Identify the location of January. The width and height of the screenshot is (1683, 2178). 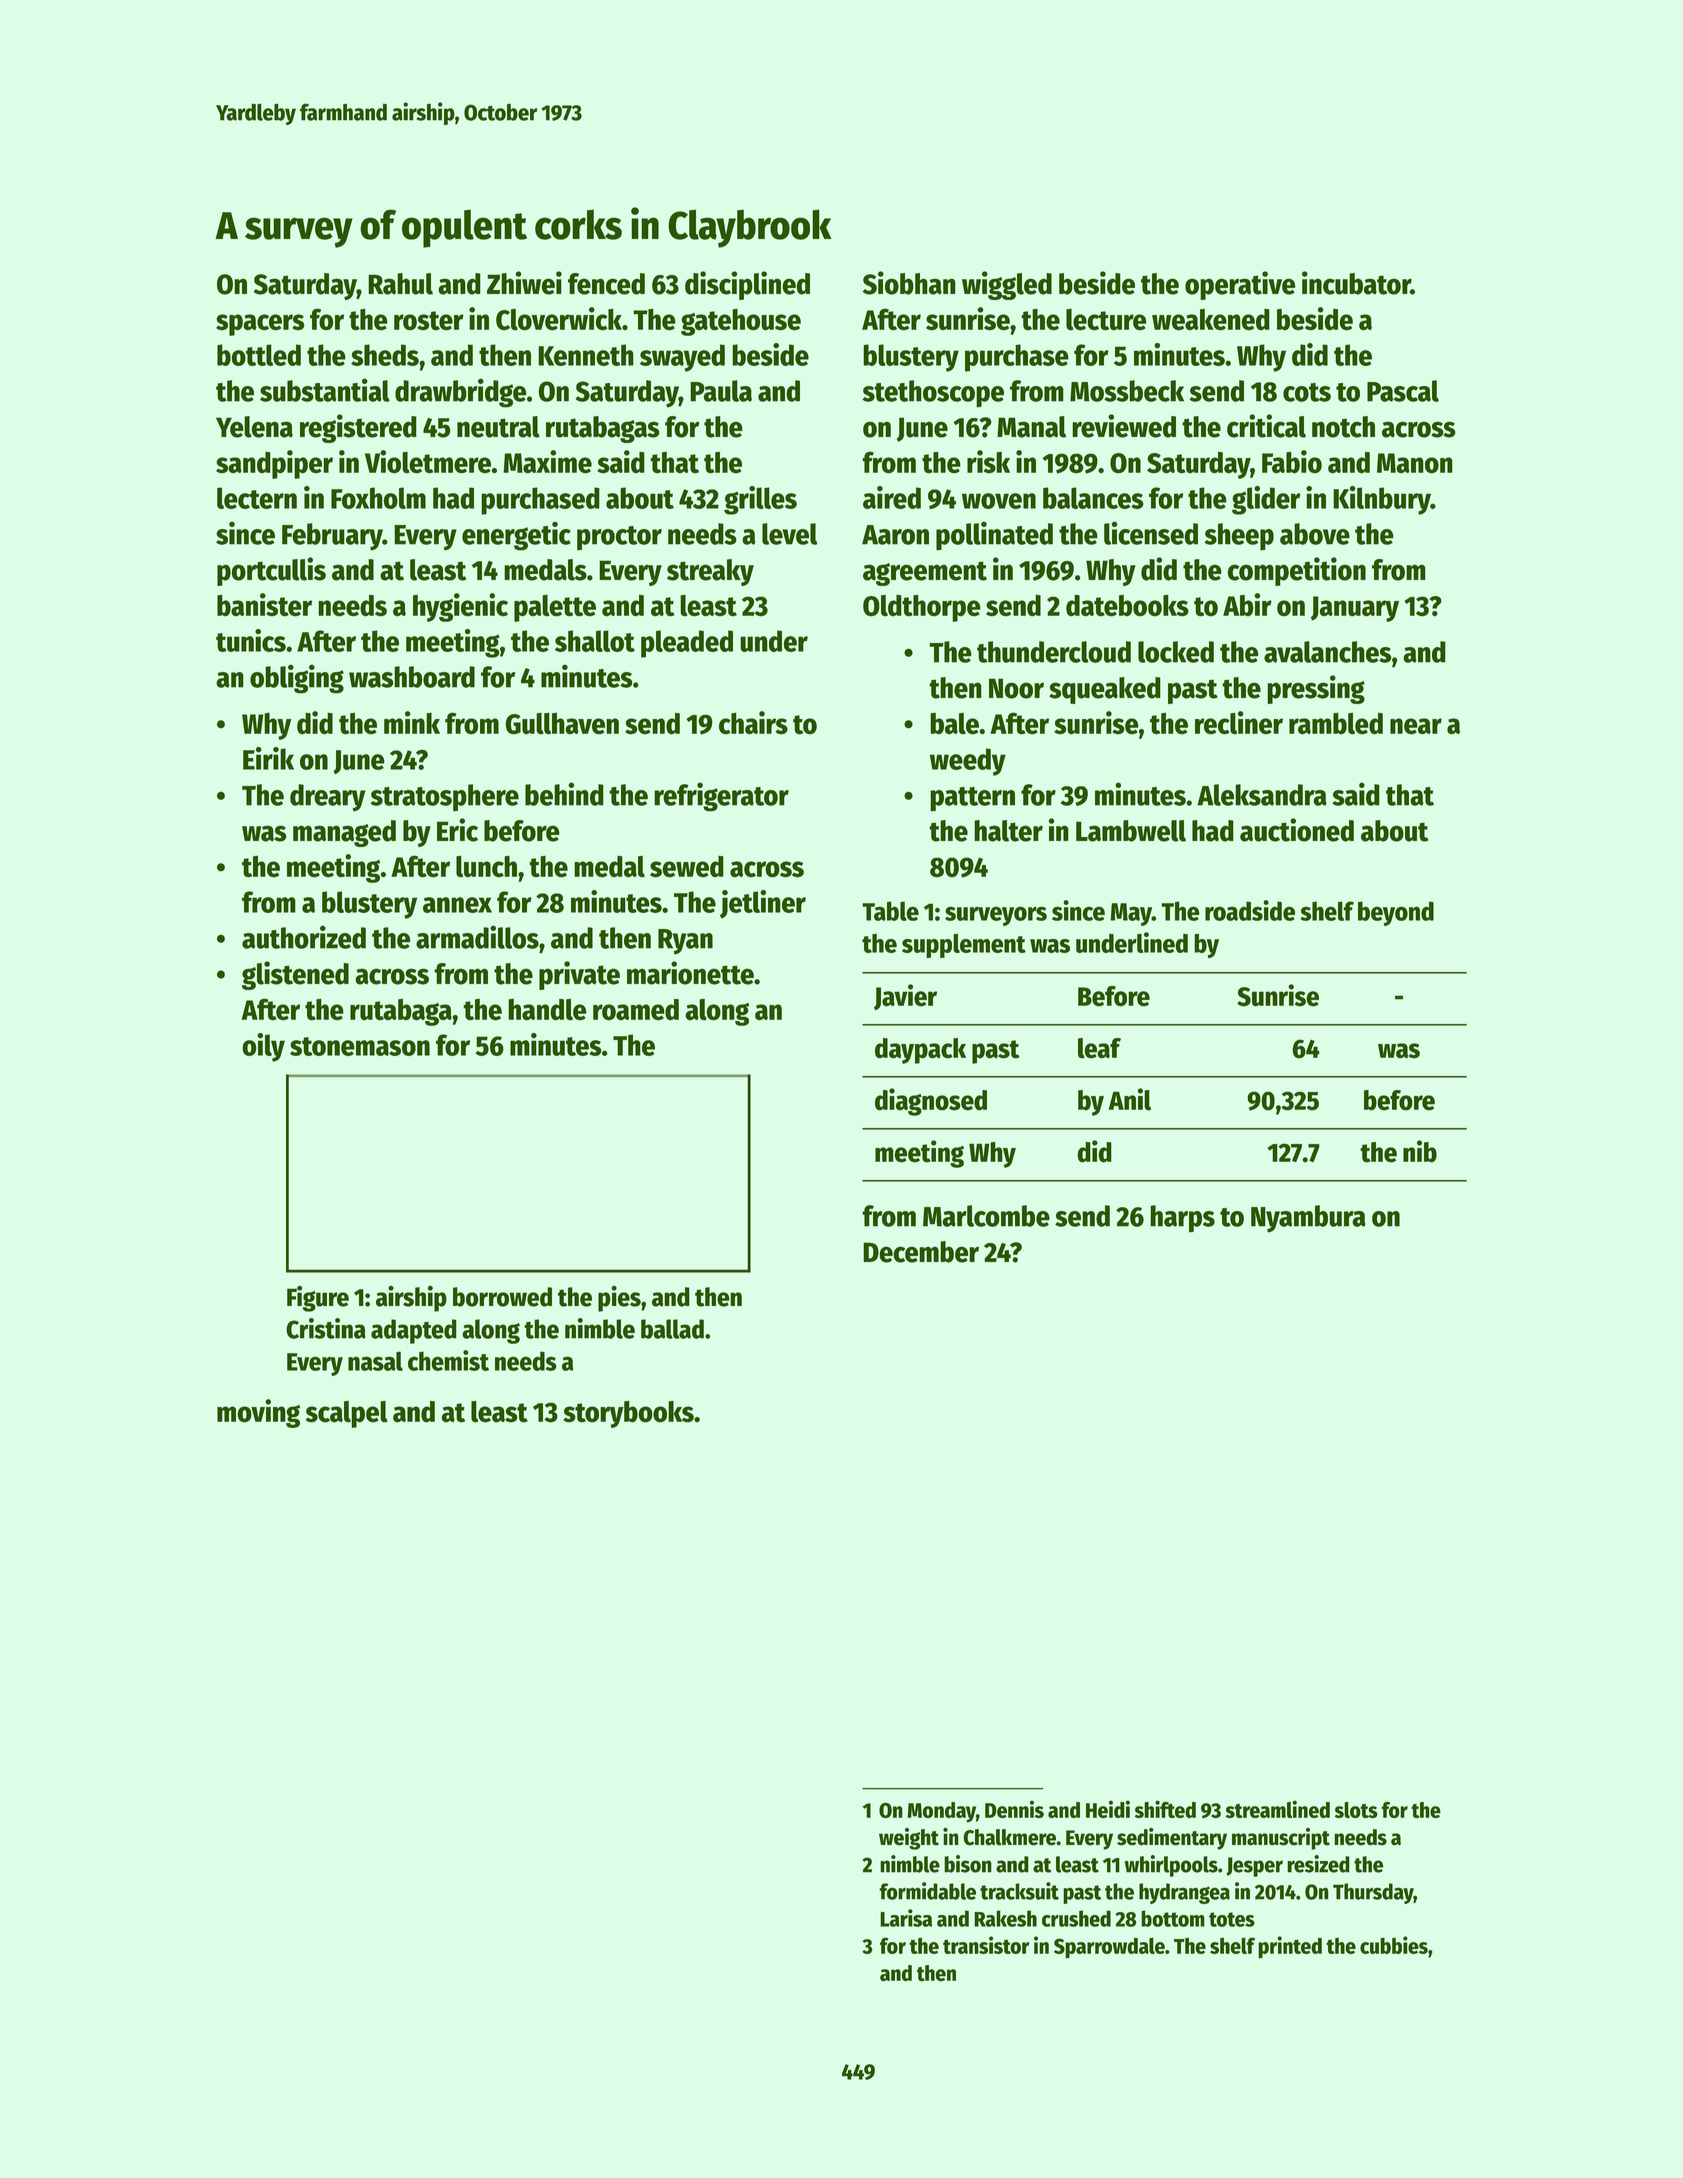
(1355, 609).
